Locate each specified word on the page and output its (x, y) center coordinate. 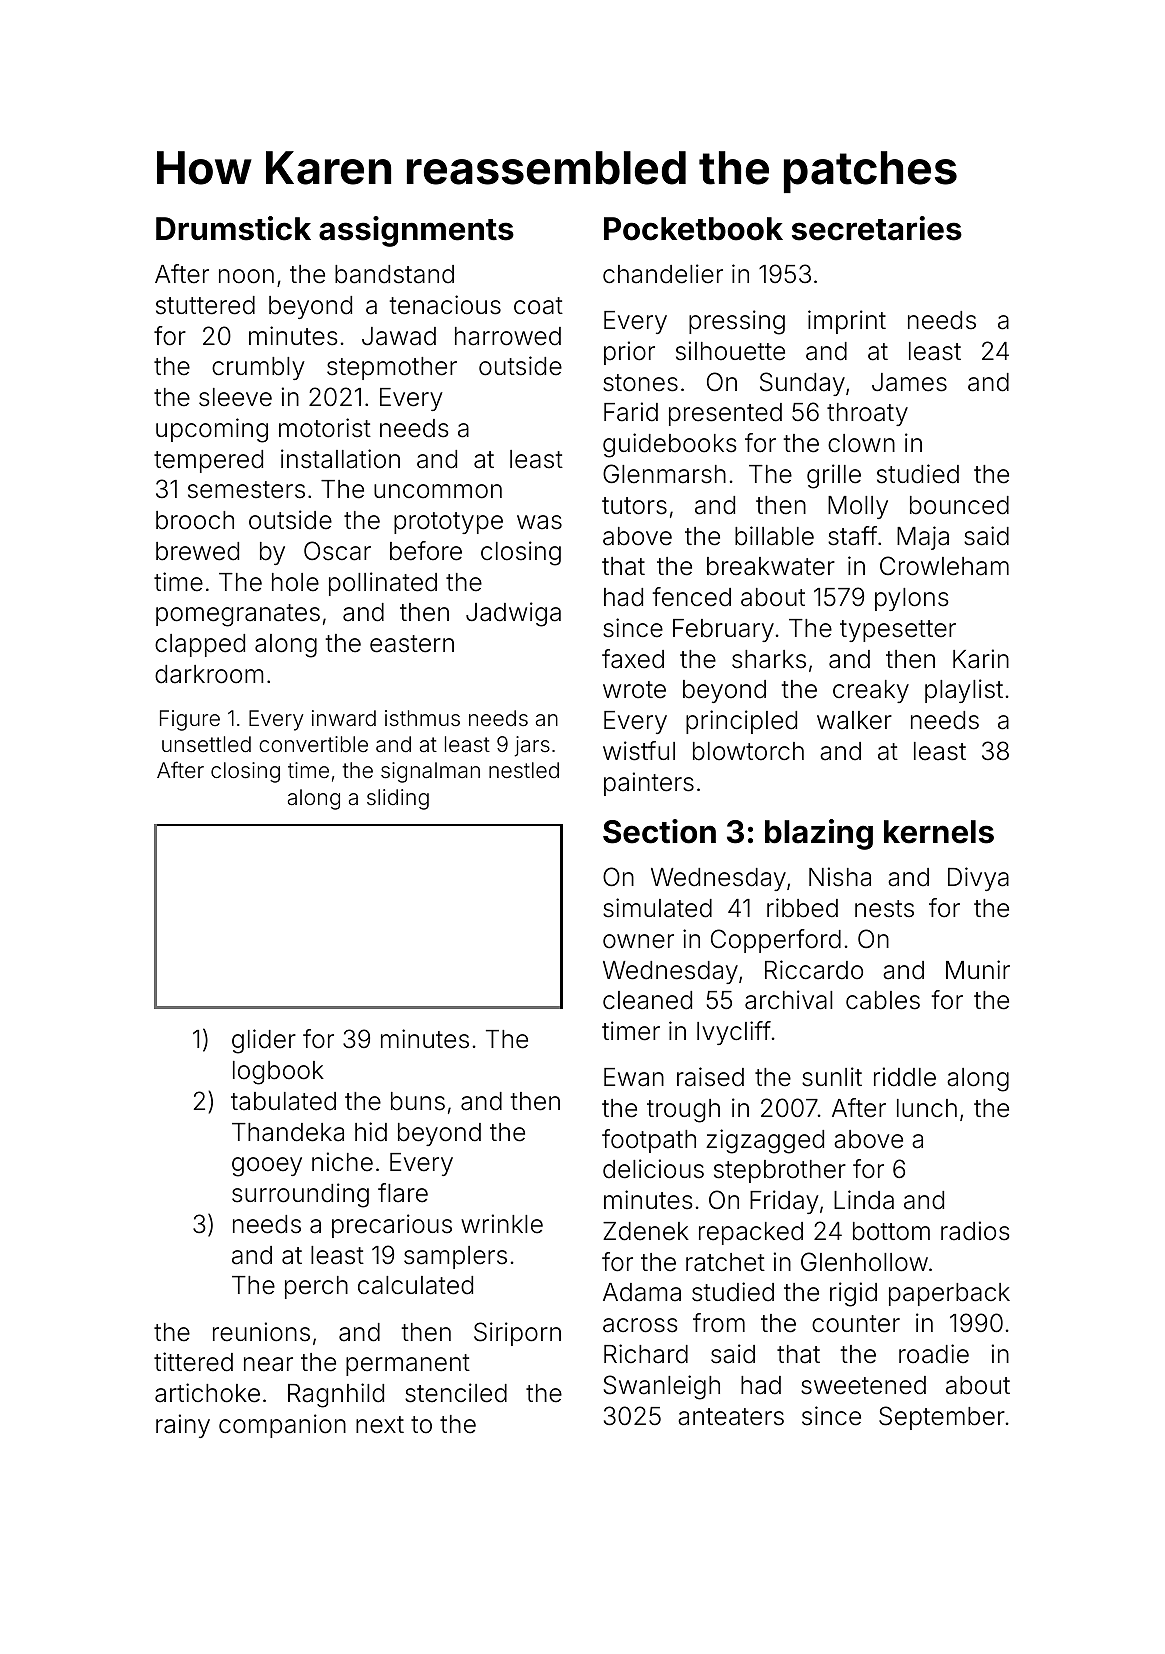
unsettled (206, 744)
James (909, 382)
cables (883, 1000)
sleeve (235, 397)
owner (638, 941)
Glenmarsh (664, 474)
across (640, 1325)
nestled (524, 770)
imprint (847, 322)
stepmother (392, 368)
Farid (631, 412)
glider (264, 1041)
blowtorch (748, 751)
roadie (934, 1354)
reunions (261, 1332)
